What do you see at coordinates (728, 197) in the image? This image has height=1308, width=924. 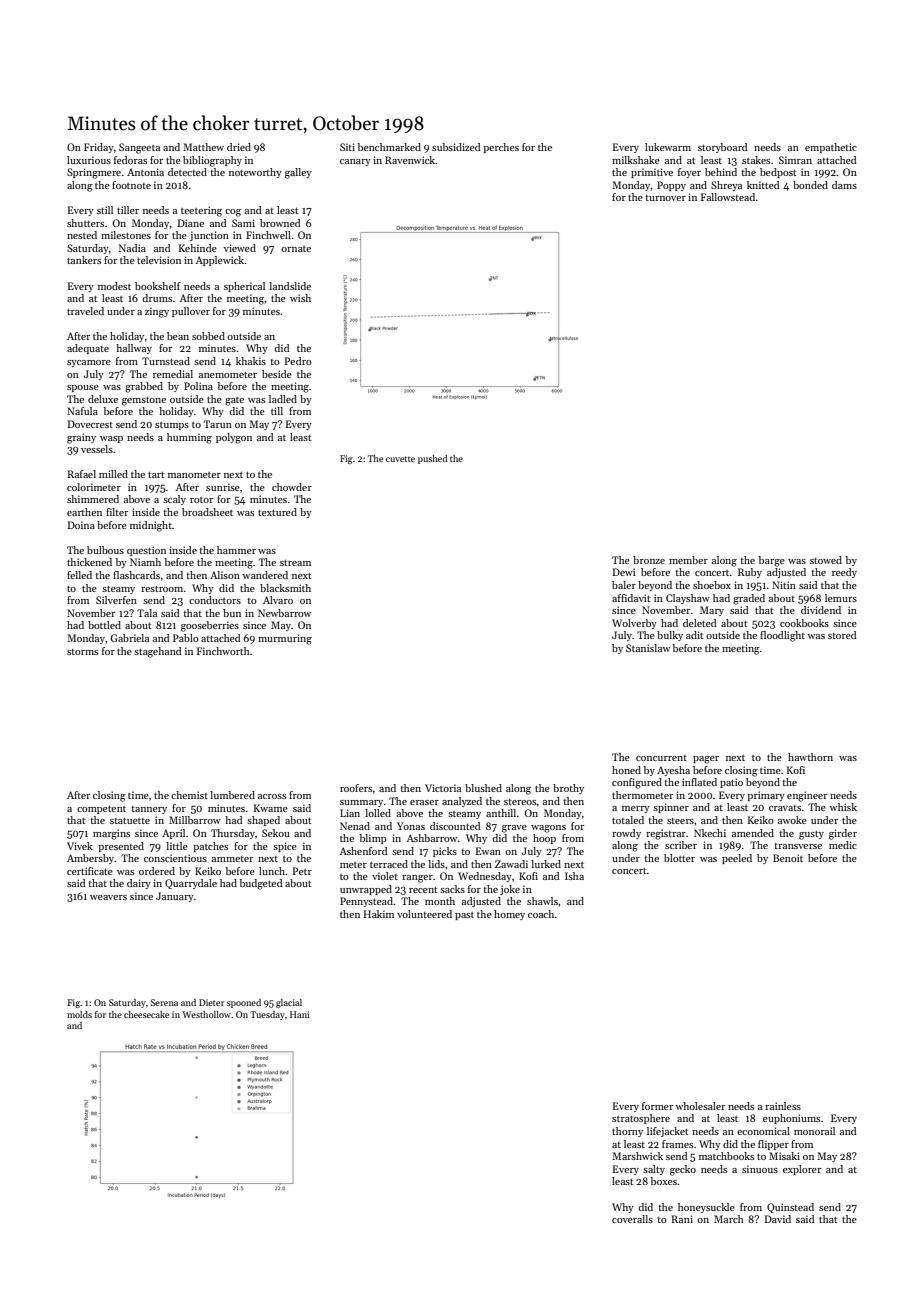 I see `Fallowstead` at bounding box center [728, 197].
